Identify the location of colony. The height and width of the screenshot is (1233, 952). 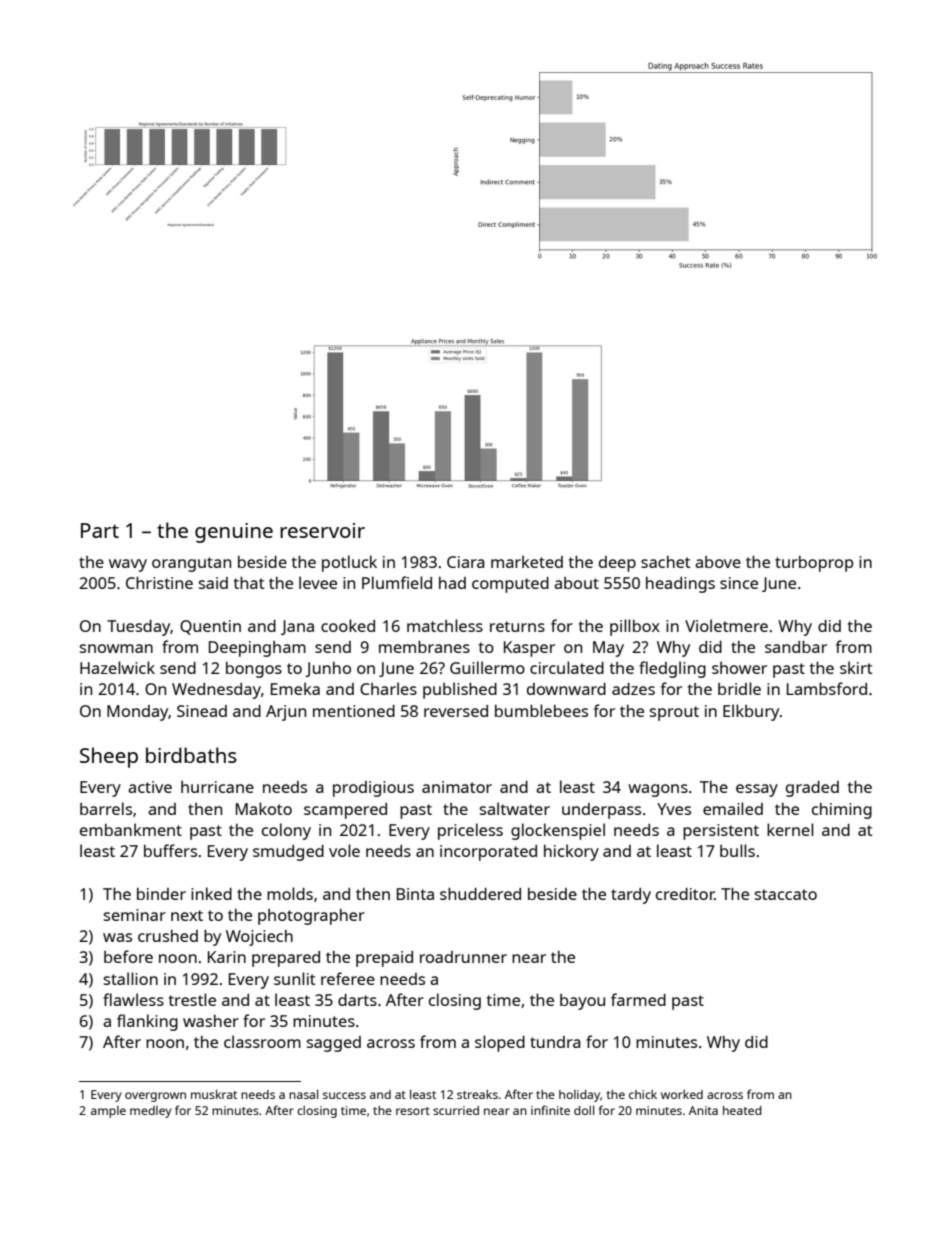
(286, 831).
